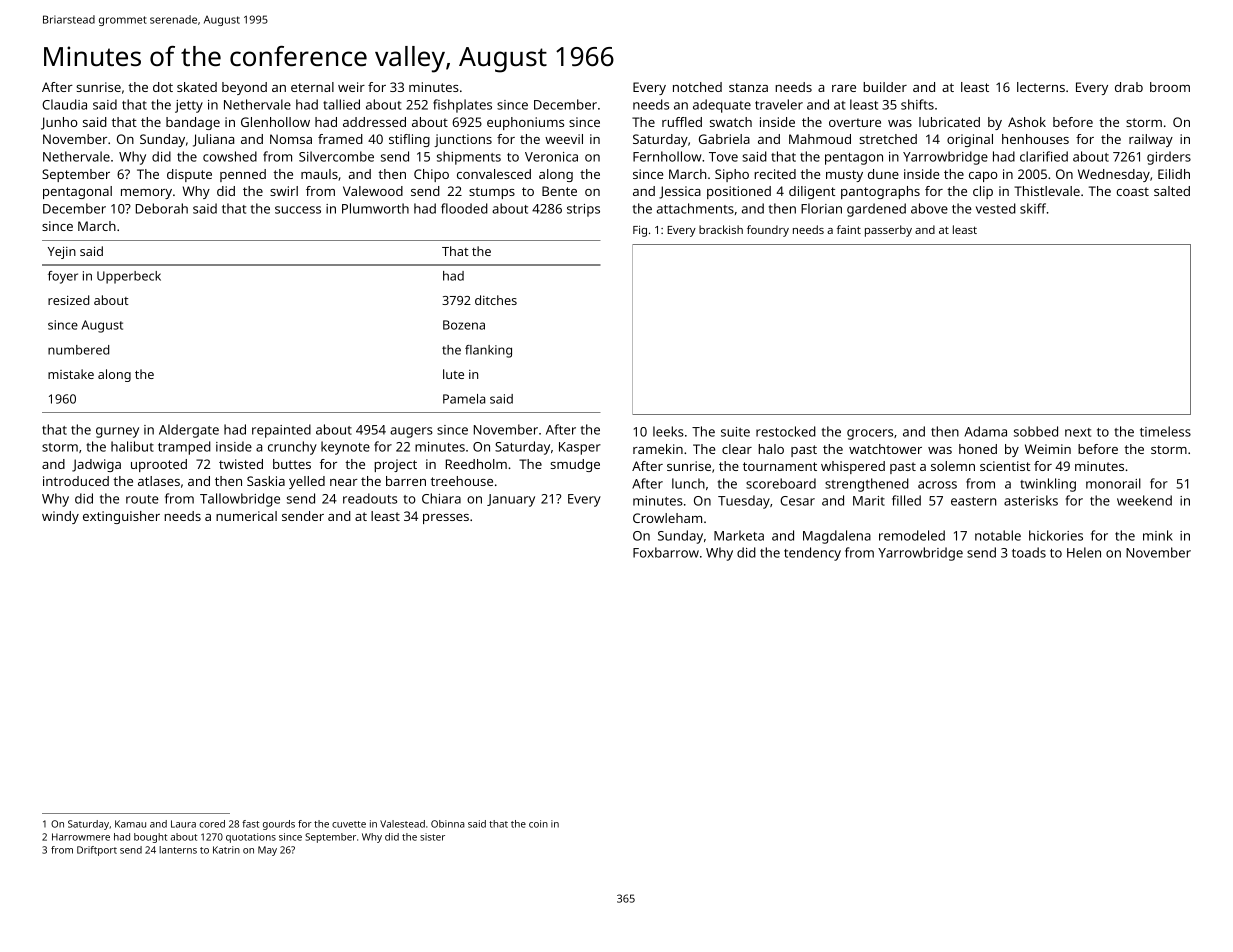  I want to click on capo, so click(983, 177).
